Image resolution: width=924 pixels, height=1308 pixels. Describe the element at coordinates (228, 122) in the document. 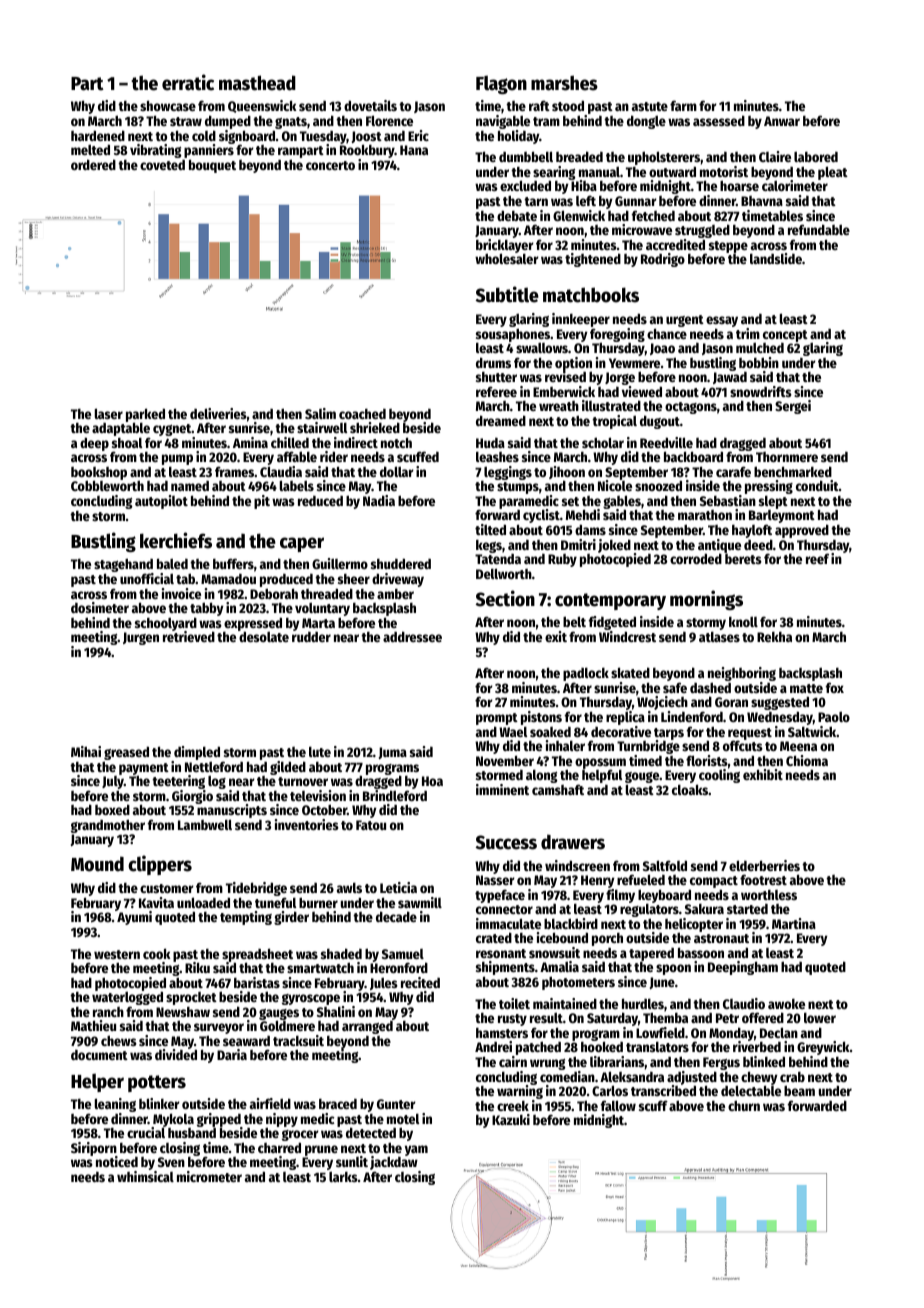

I see `dumped` at that location.
